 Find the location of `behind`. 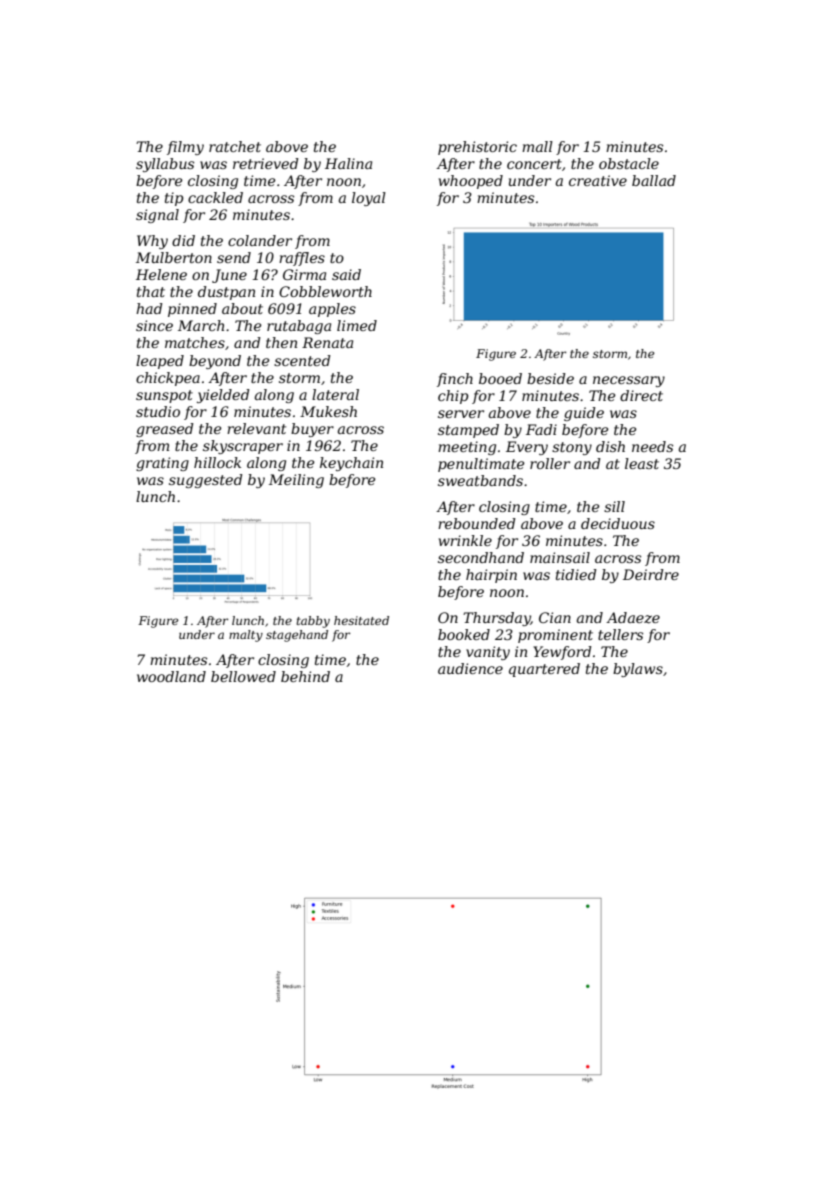

behind is located at coordinates (305, 676).
